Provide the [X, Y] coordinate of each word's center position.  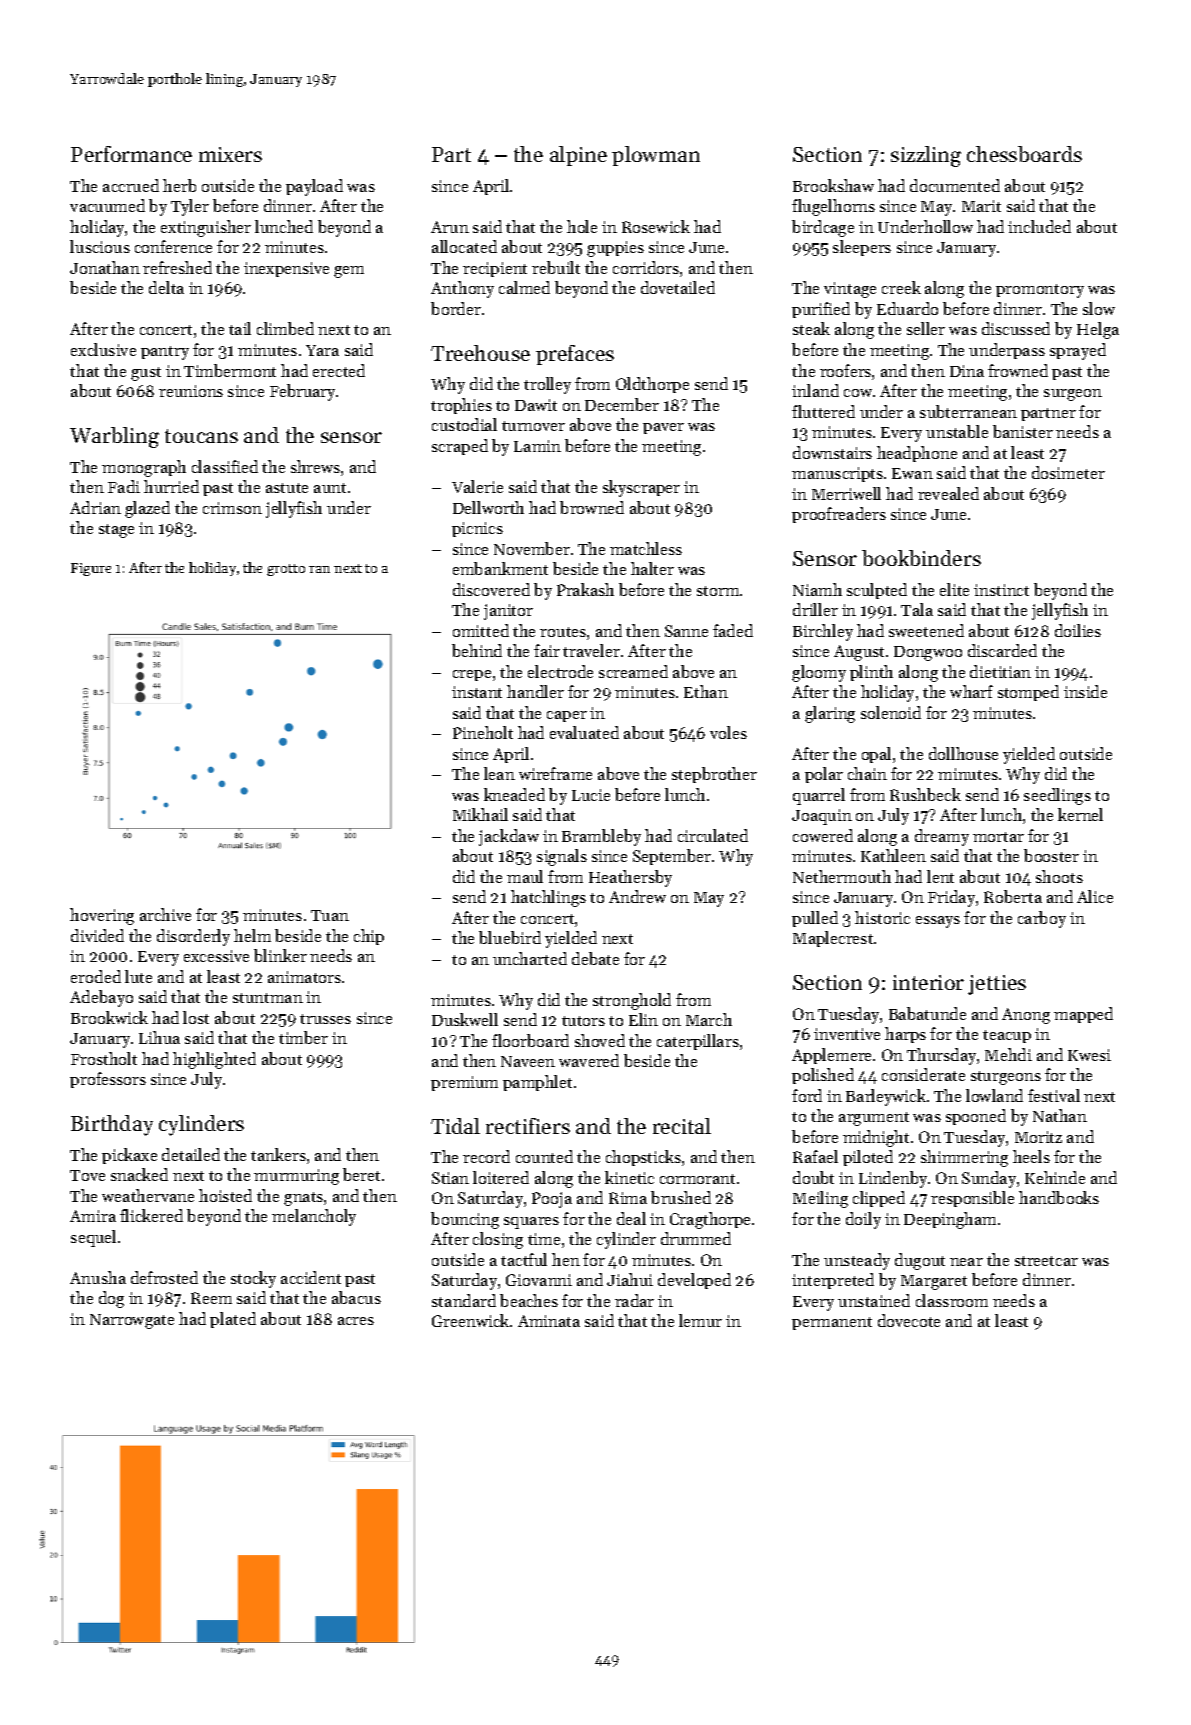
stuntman [268, 998]
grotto [286, 570]
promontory [1040, 291]
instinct [1001, 590]
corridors [646, 267]
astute [287, 488]
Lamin [537, 446]
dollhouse [963, 753]
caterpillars [698, 1042]
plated [233, 1320]
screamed [633, 671]
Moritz [1038, 1137]
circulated [713, 835]
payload [314, 187]
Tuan [330, 915]
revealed [948, 493]
